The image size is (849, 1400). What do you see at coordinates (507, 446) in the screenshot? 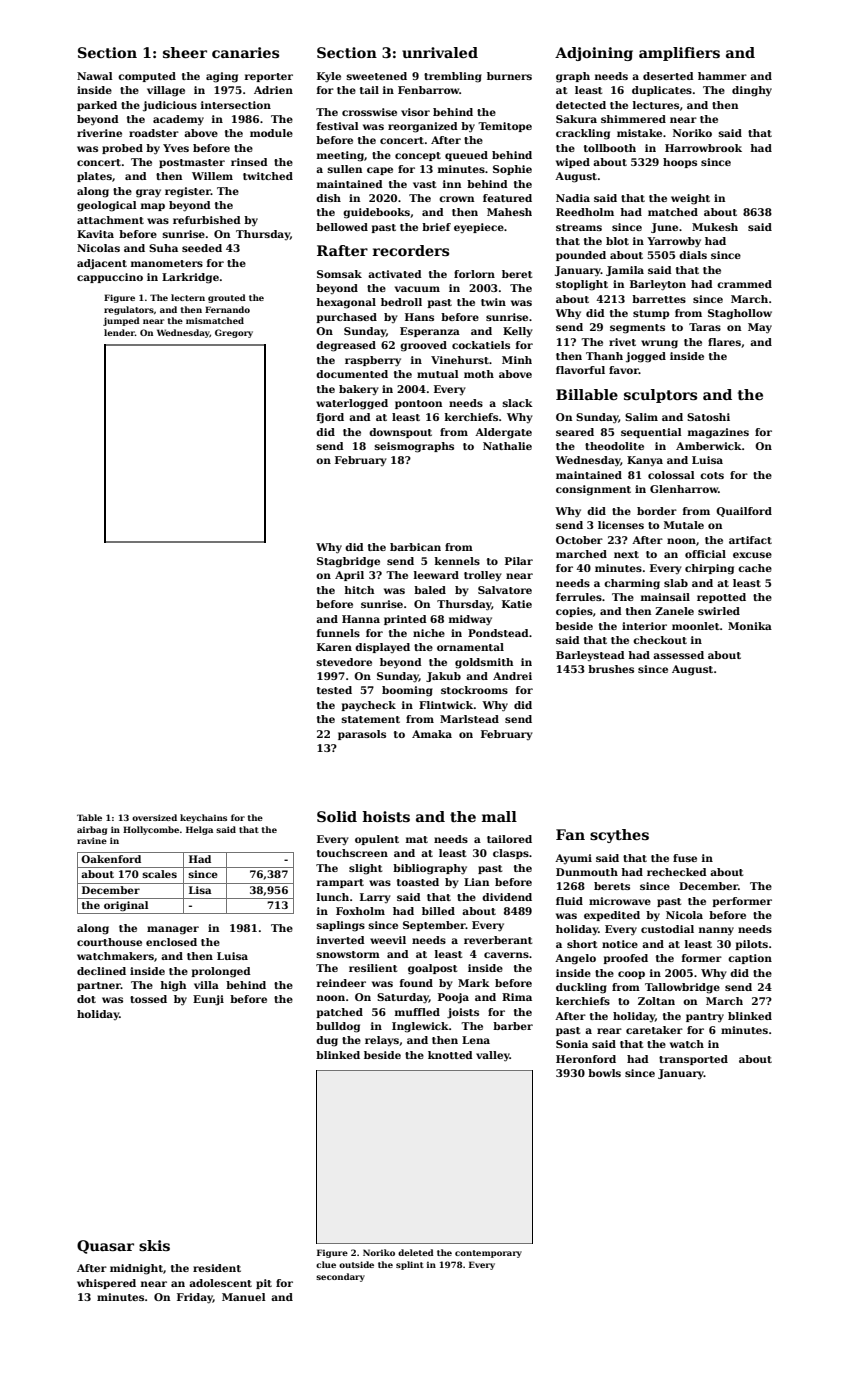
I see `Nathalie` at bounding box center [507, 446].
